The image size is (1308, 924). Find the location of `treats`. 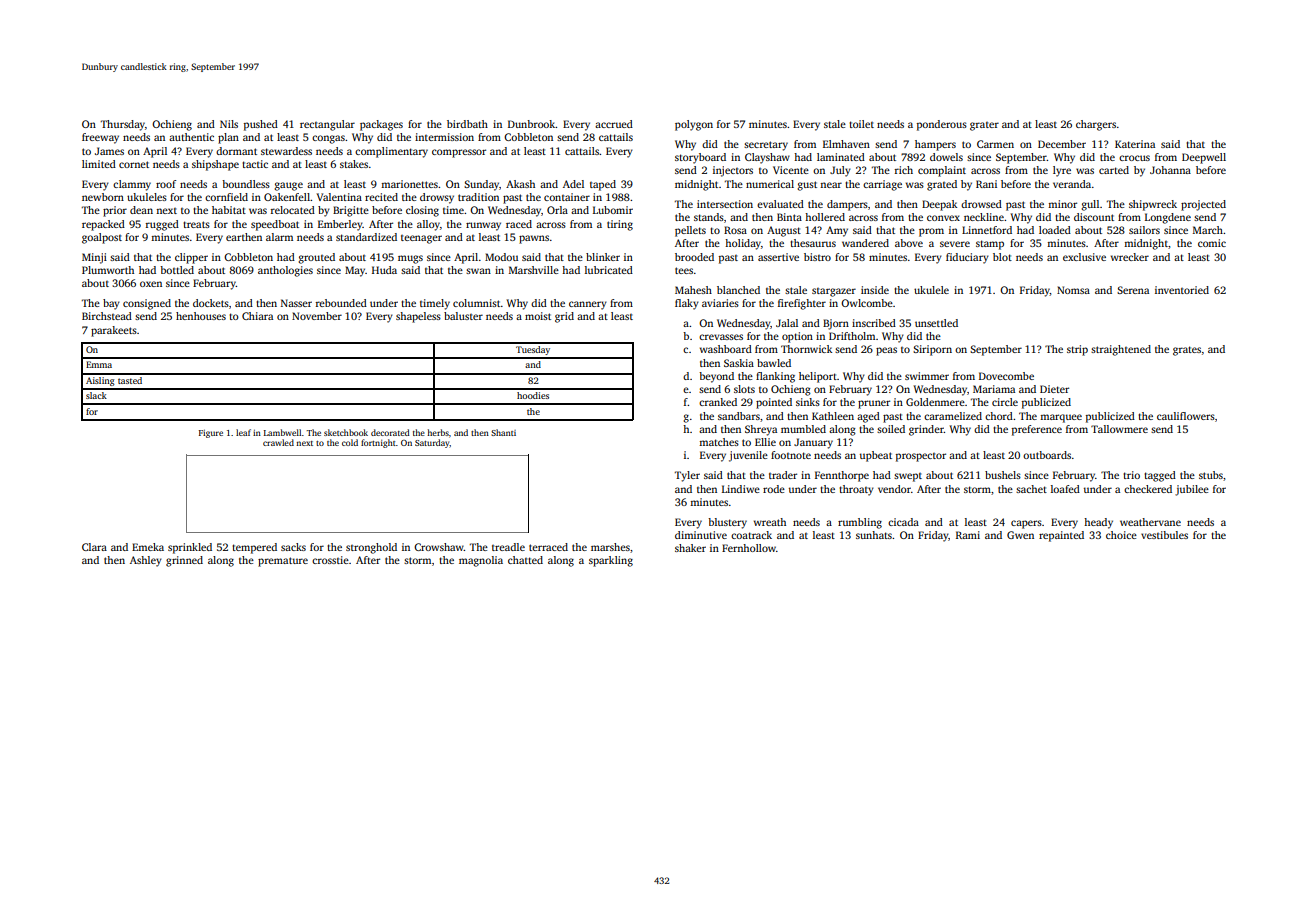

treats is located at coordinates (196, 224).
